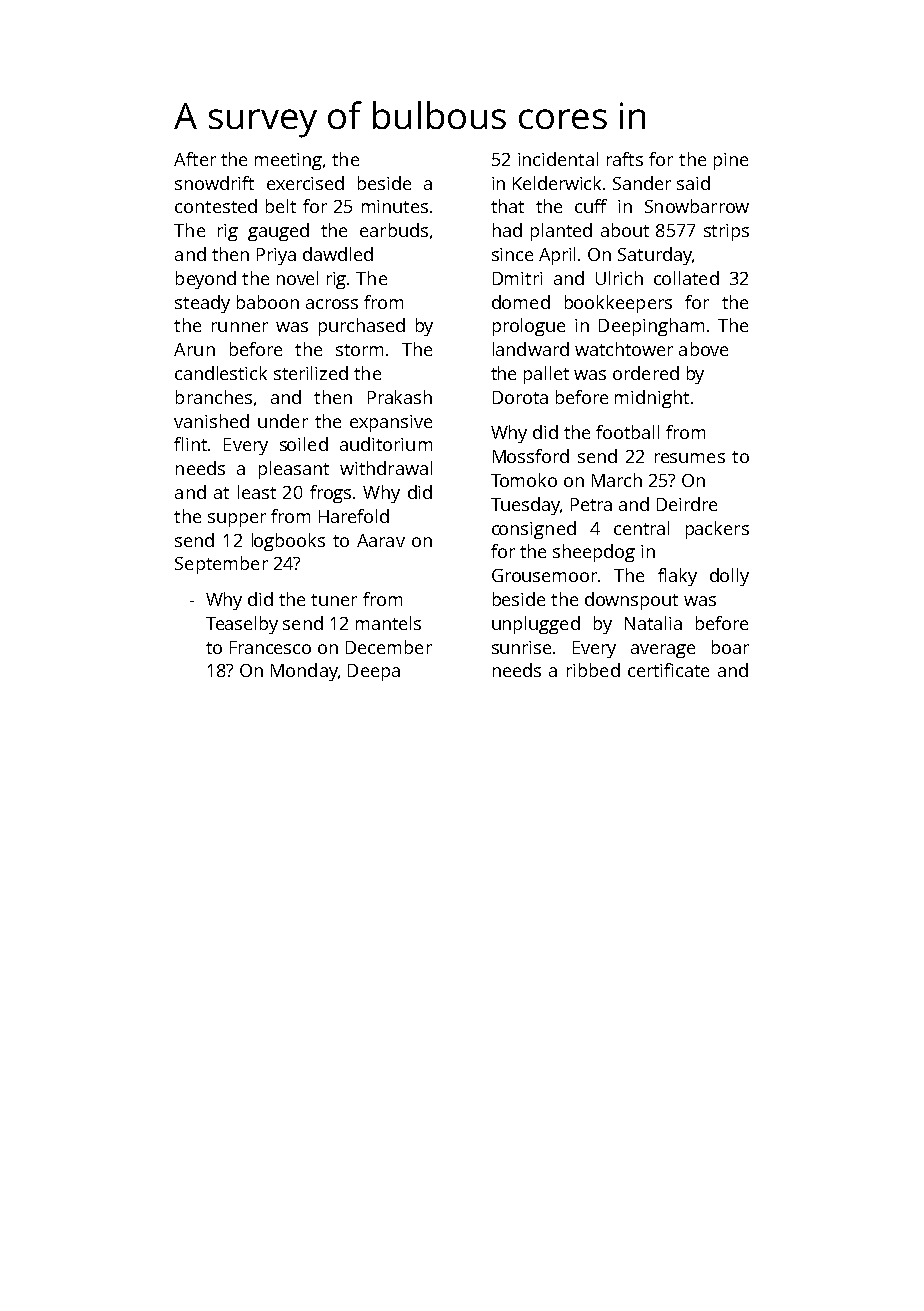 This image has width=924, height=1311. Describe the element at coordinates (591, 206) in the image. I see `cuff` at that location.
